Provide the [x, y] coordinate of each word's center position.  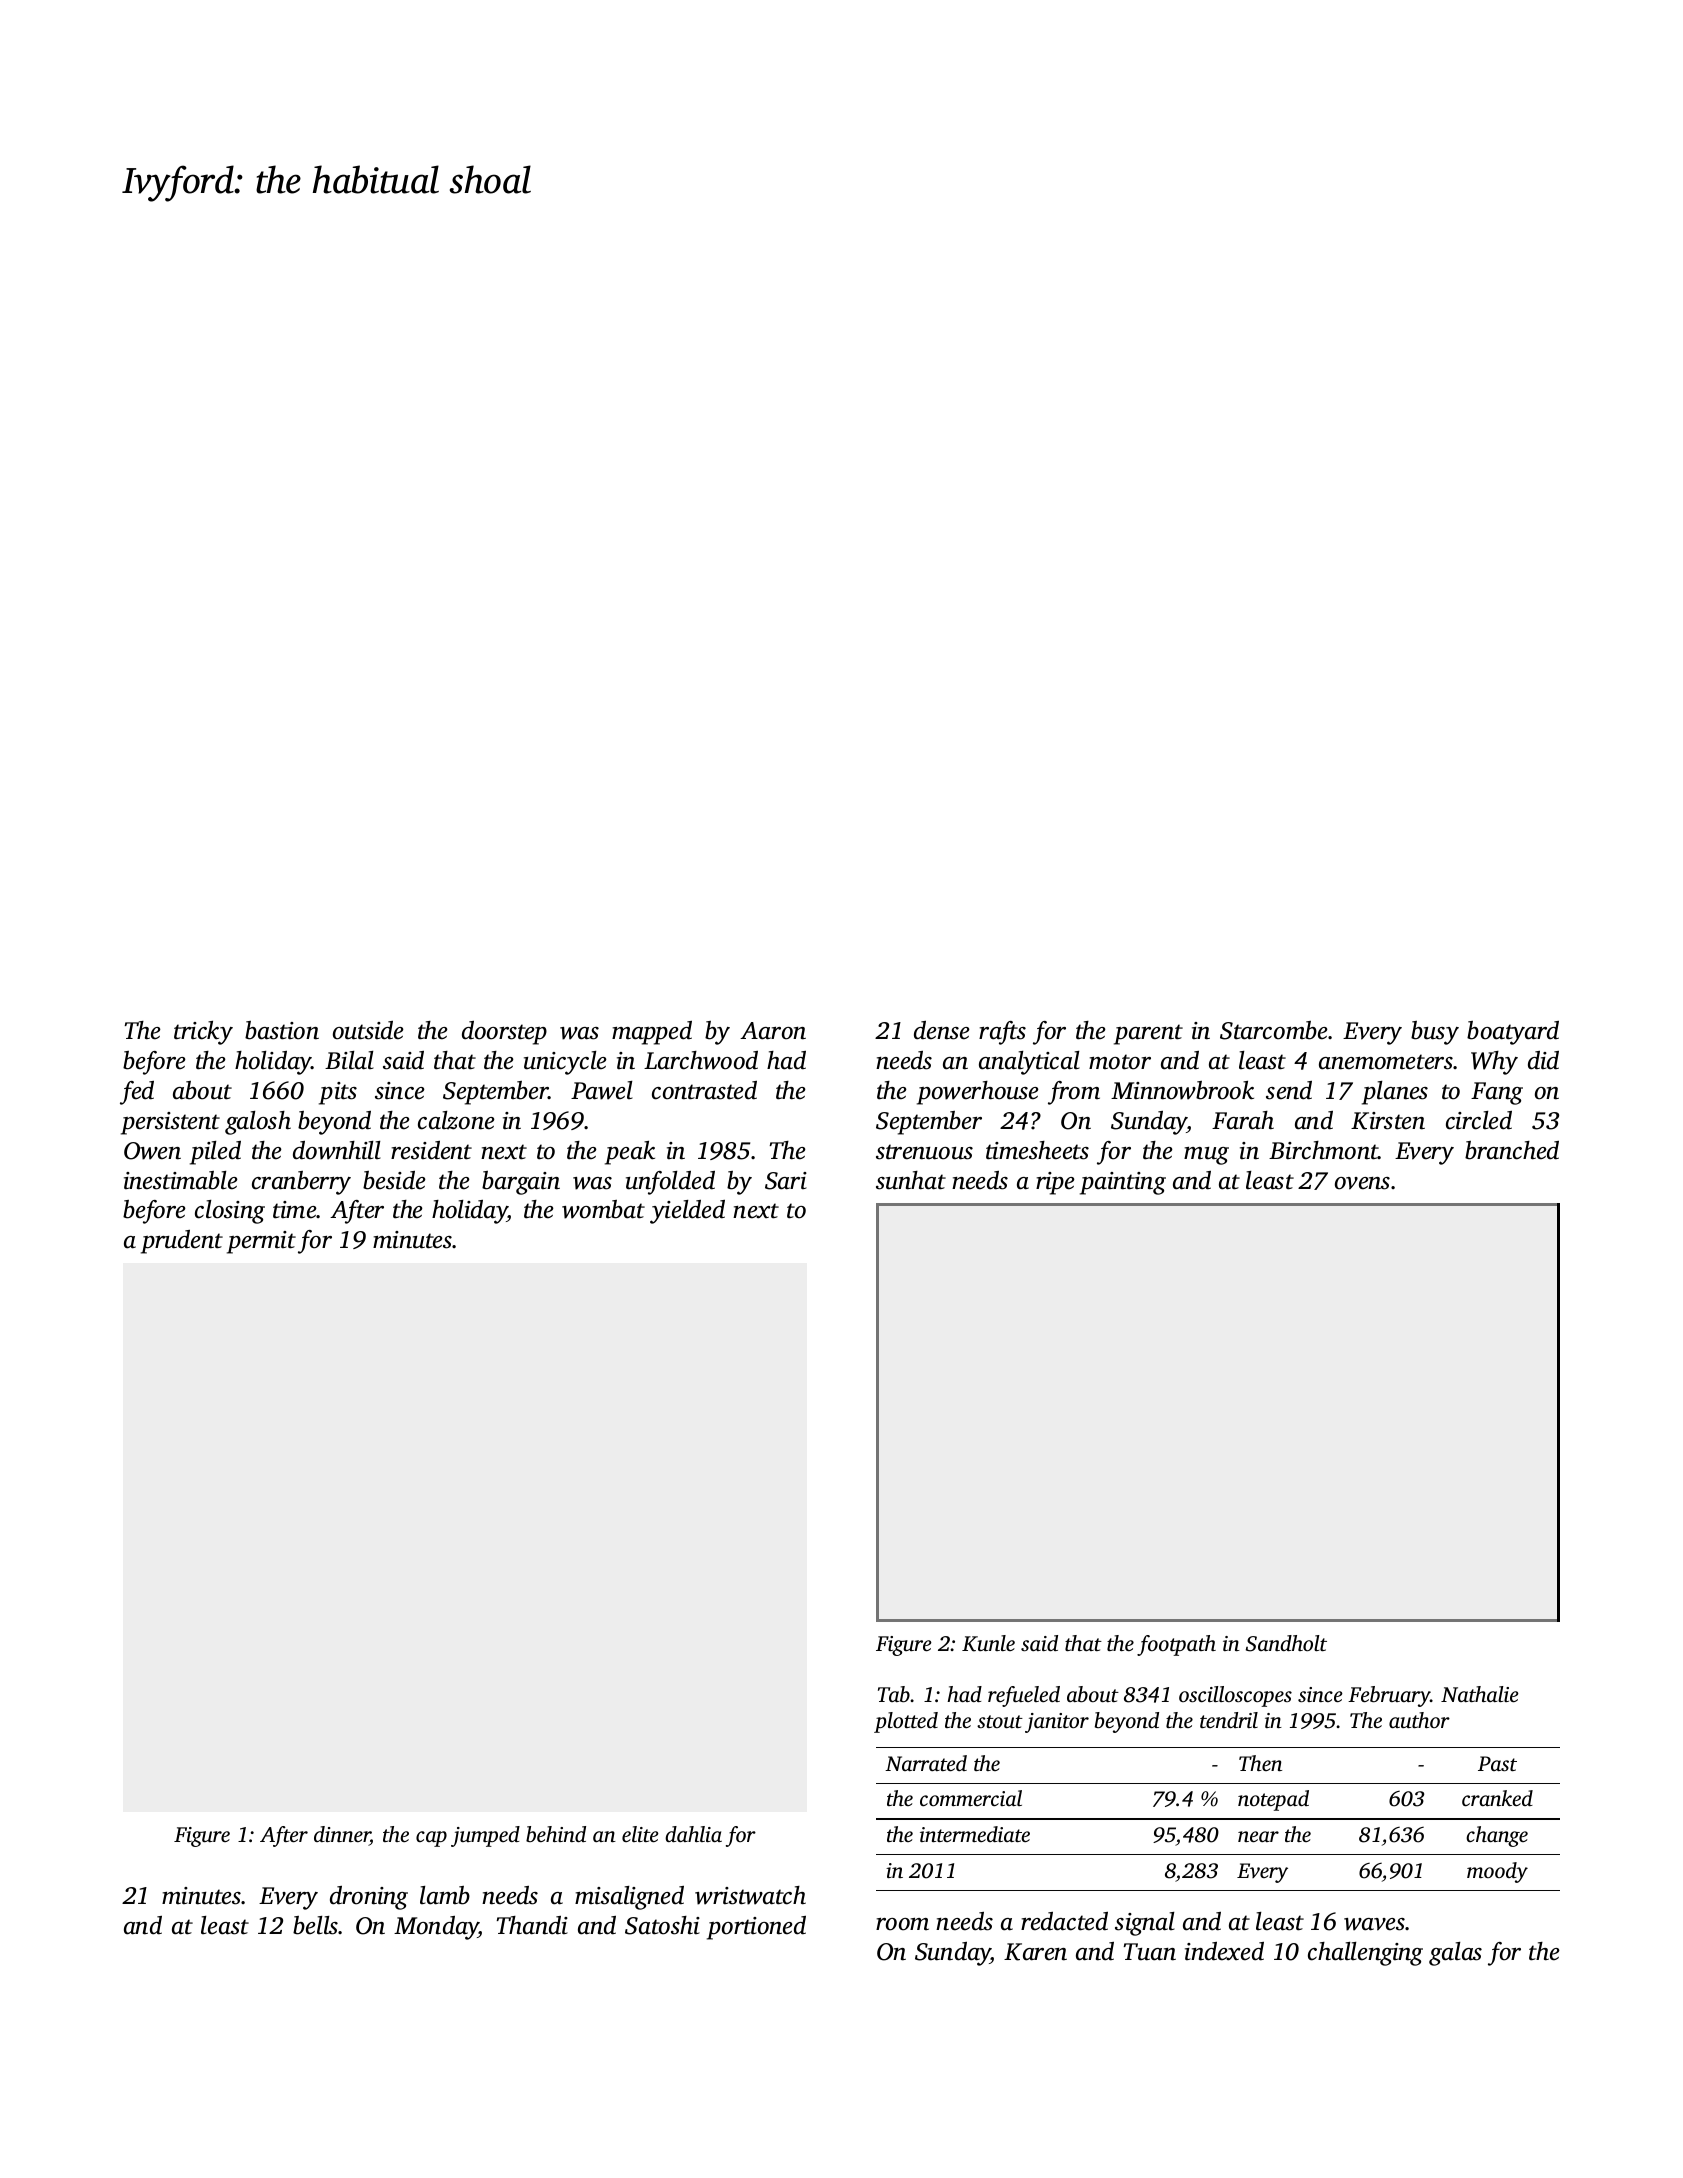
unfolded [670, 1183]
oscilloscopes [1235, 1696]
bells [316, 1925]
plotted [906, 1722]
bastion [282, 1030]
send [1289, 1090]
